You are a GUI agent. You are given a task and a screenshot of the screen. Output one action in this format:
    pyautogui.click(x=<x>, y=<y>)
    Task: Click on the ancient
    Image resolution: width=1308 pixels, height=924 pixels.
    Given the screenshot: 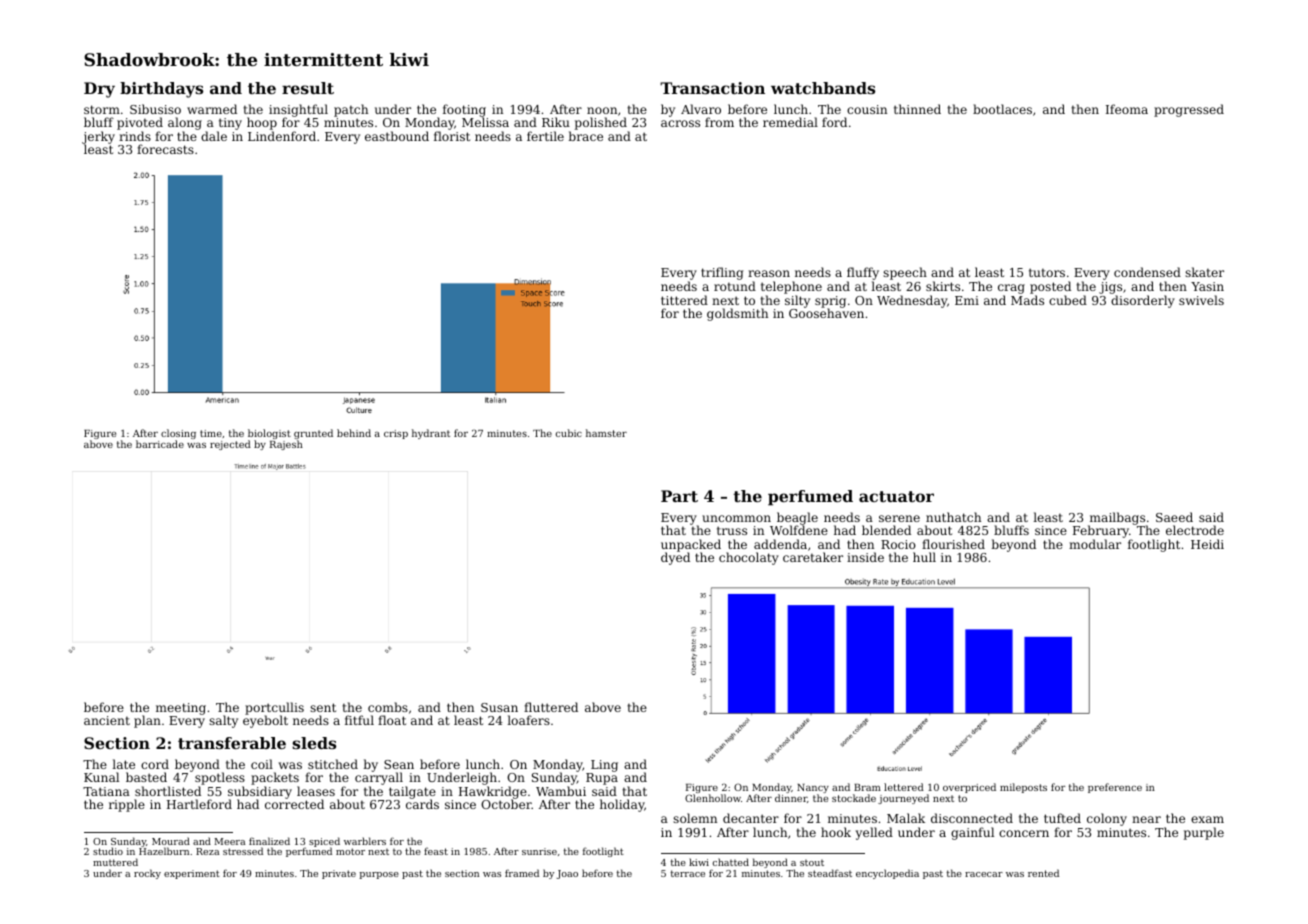 What is the action you would take?
    pyautogui.click(x=107, y=720)
